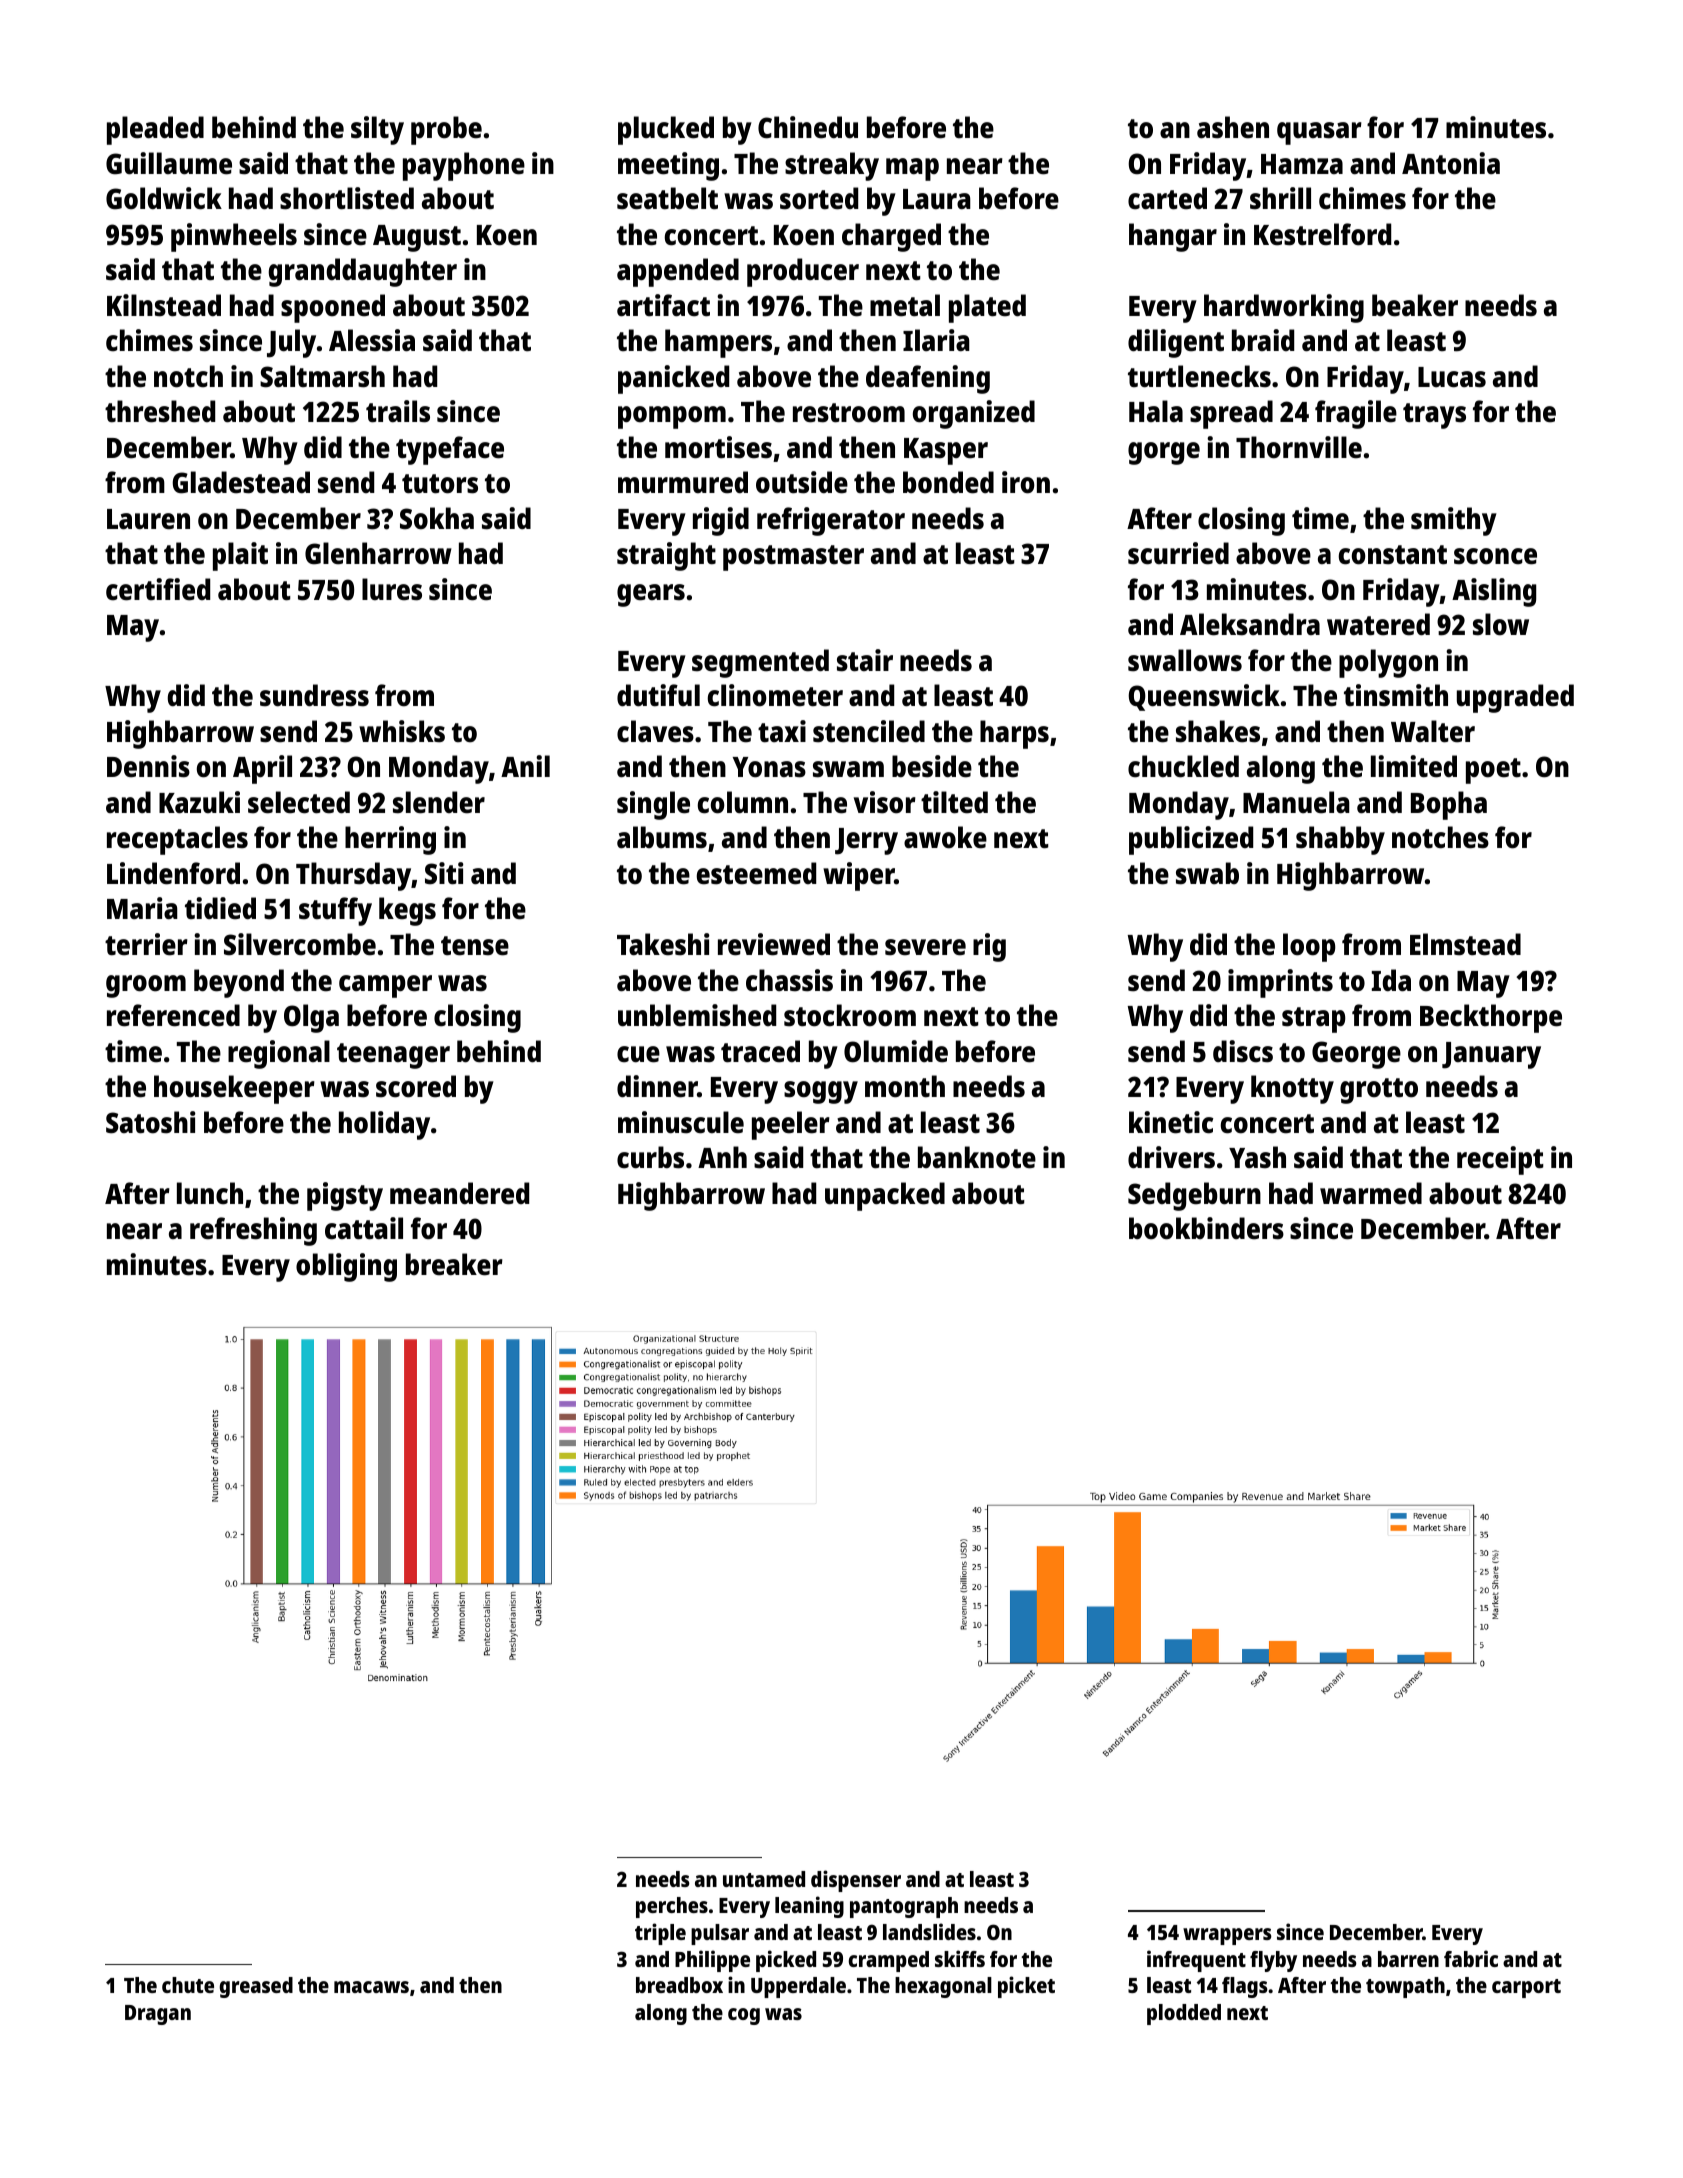 This screenshot has width=1683, height=2178. I want to click on silty, so click(377, 130).
